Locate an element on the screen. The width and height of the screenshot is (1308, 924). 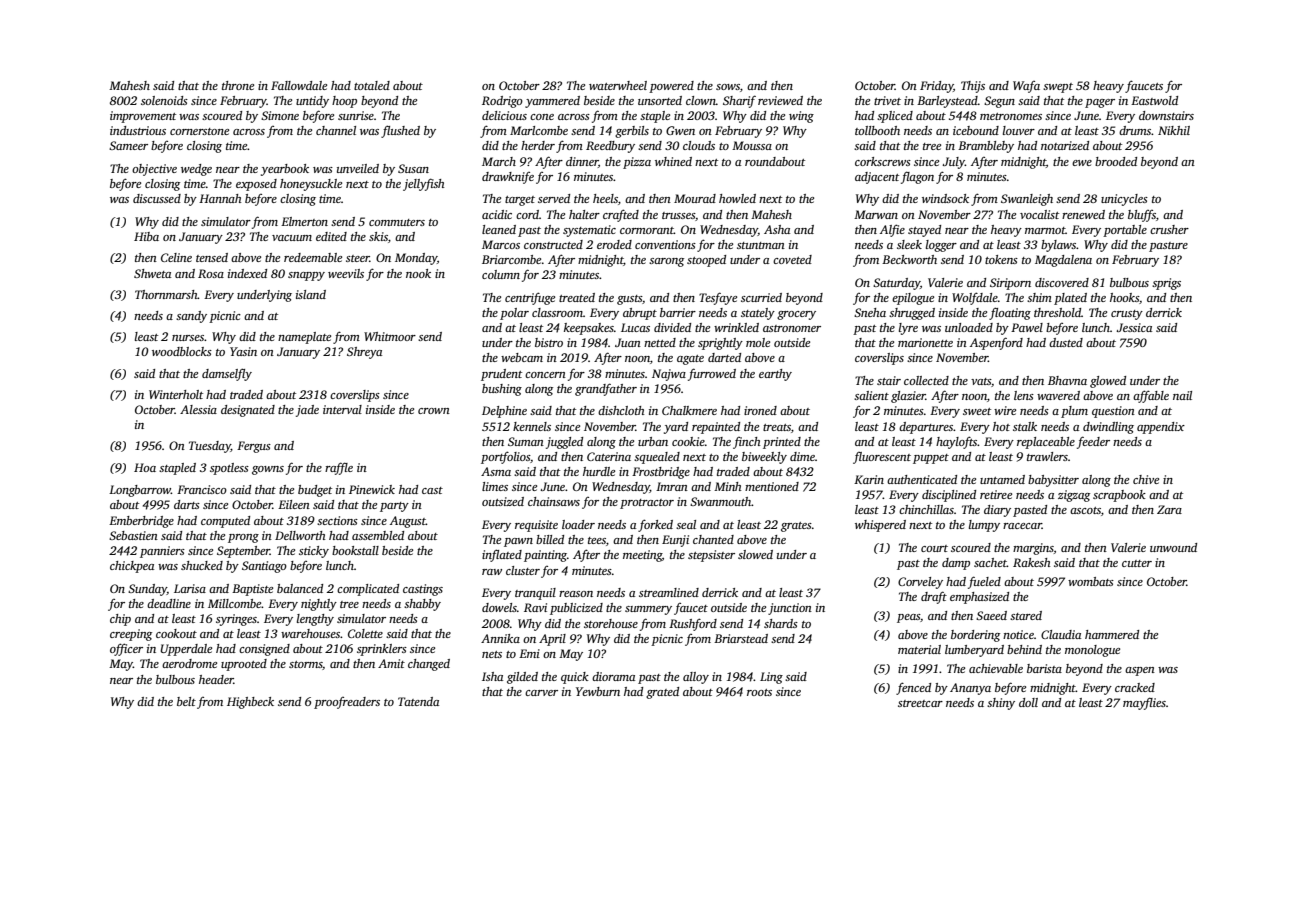
roots is located at coordinates (759, 692).
